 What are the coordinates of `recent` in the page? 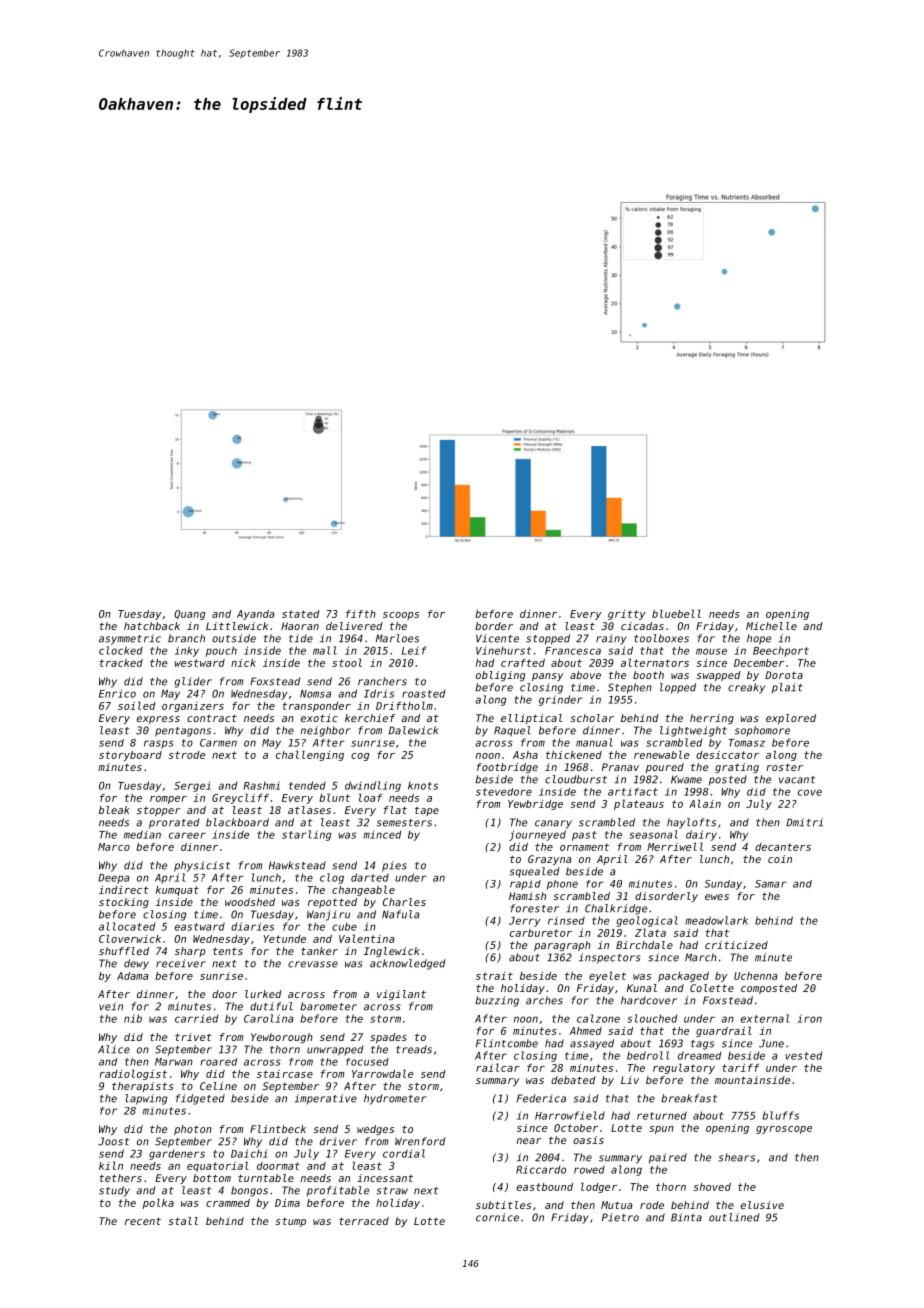 It's located at (143, 1221).
